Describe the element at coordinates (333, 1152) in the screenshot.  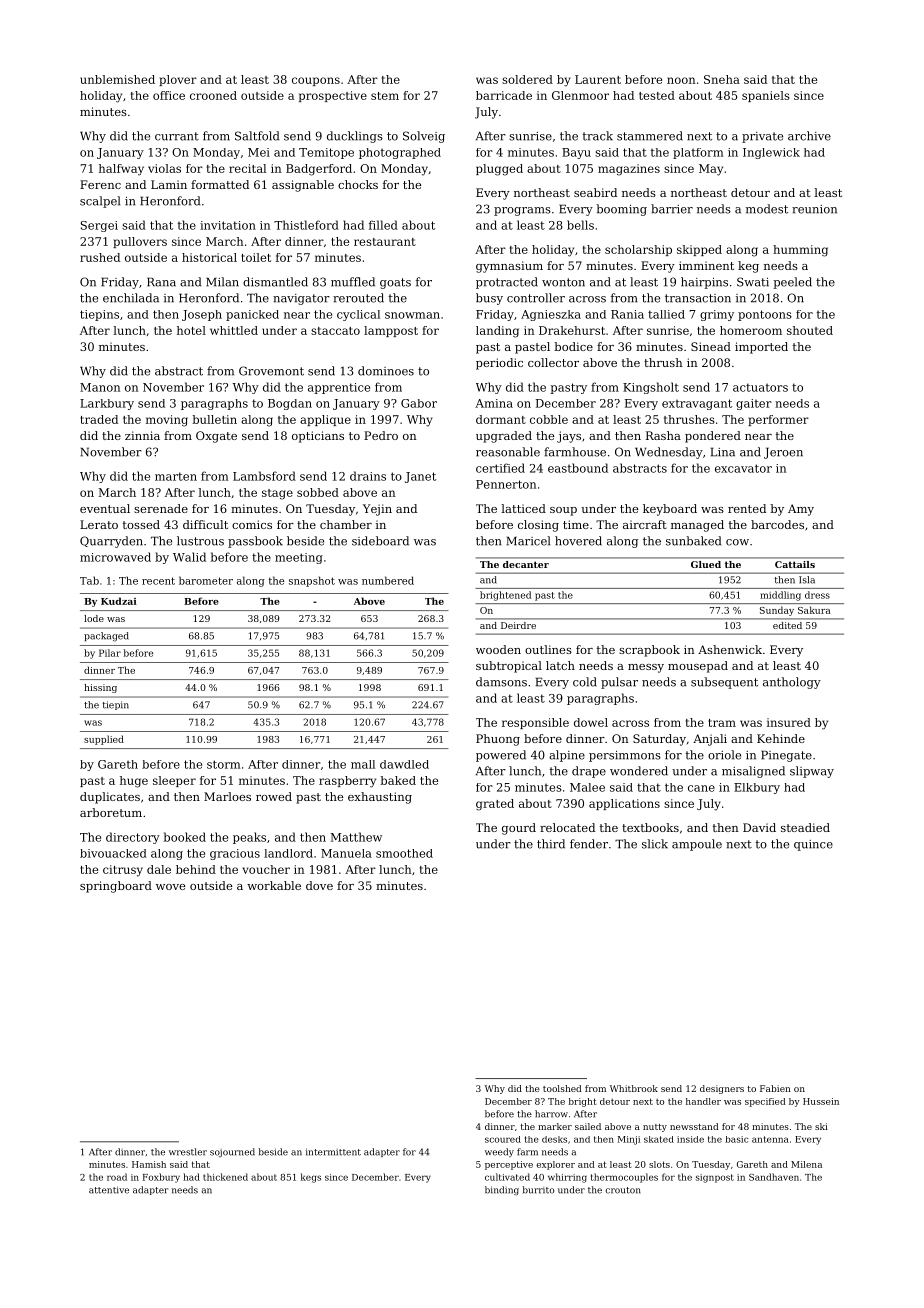
I see `intermittent` at that location.
